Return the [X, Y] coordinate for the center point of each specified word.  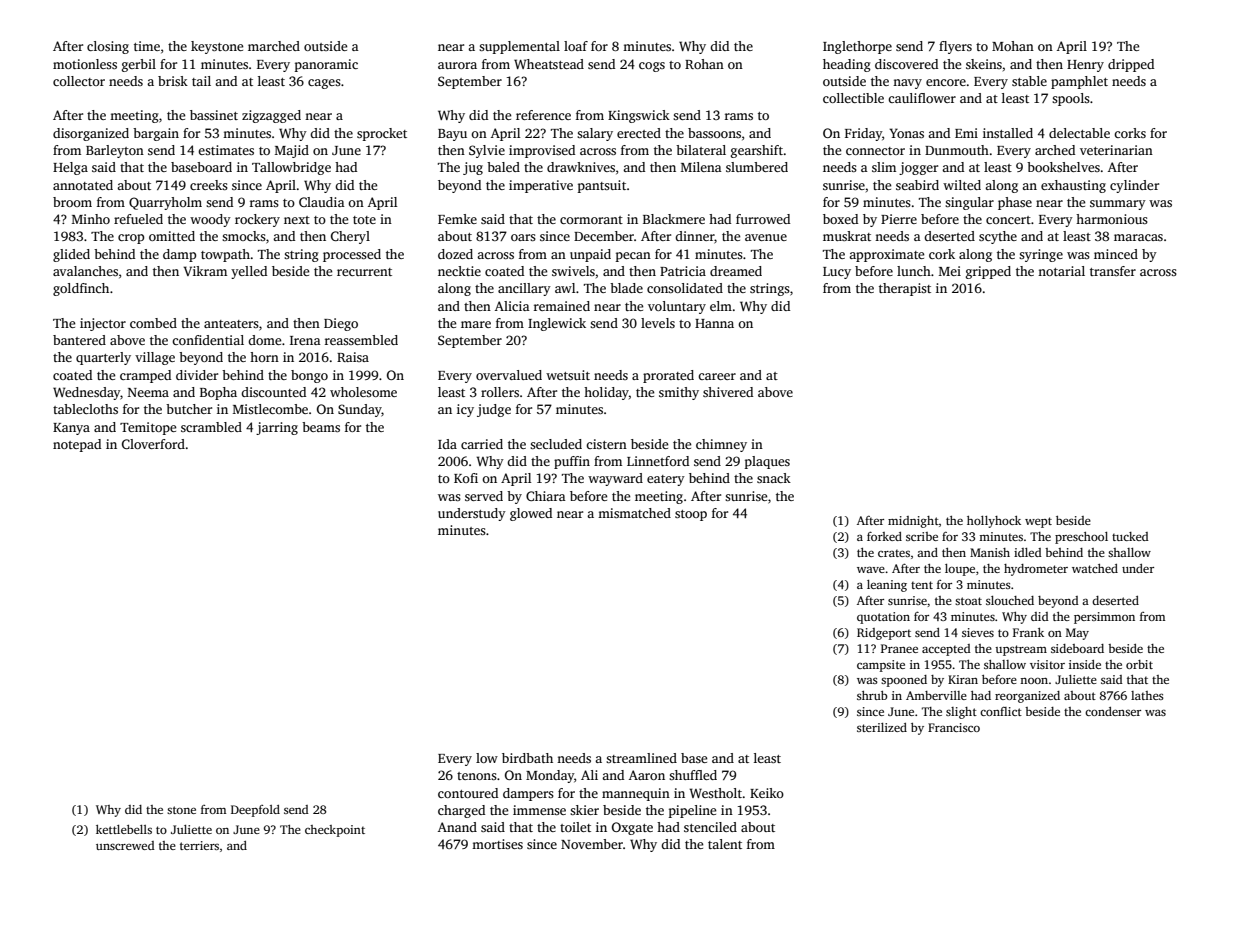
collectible [853, 98]
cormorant [591, 220]
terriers [199, 845]
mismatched [634, 513]
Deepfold [255, 811]
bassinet [214, 115]
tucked [1130, 536]
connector [875, 151]
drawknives [581, 167]
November [592, 844]
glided [71, 255]
